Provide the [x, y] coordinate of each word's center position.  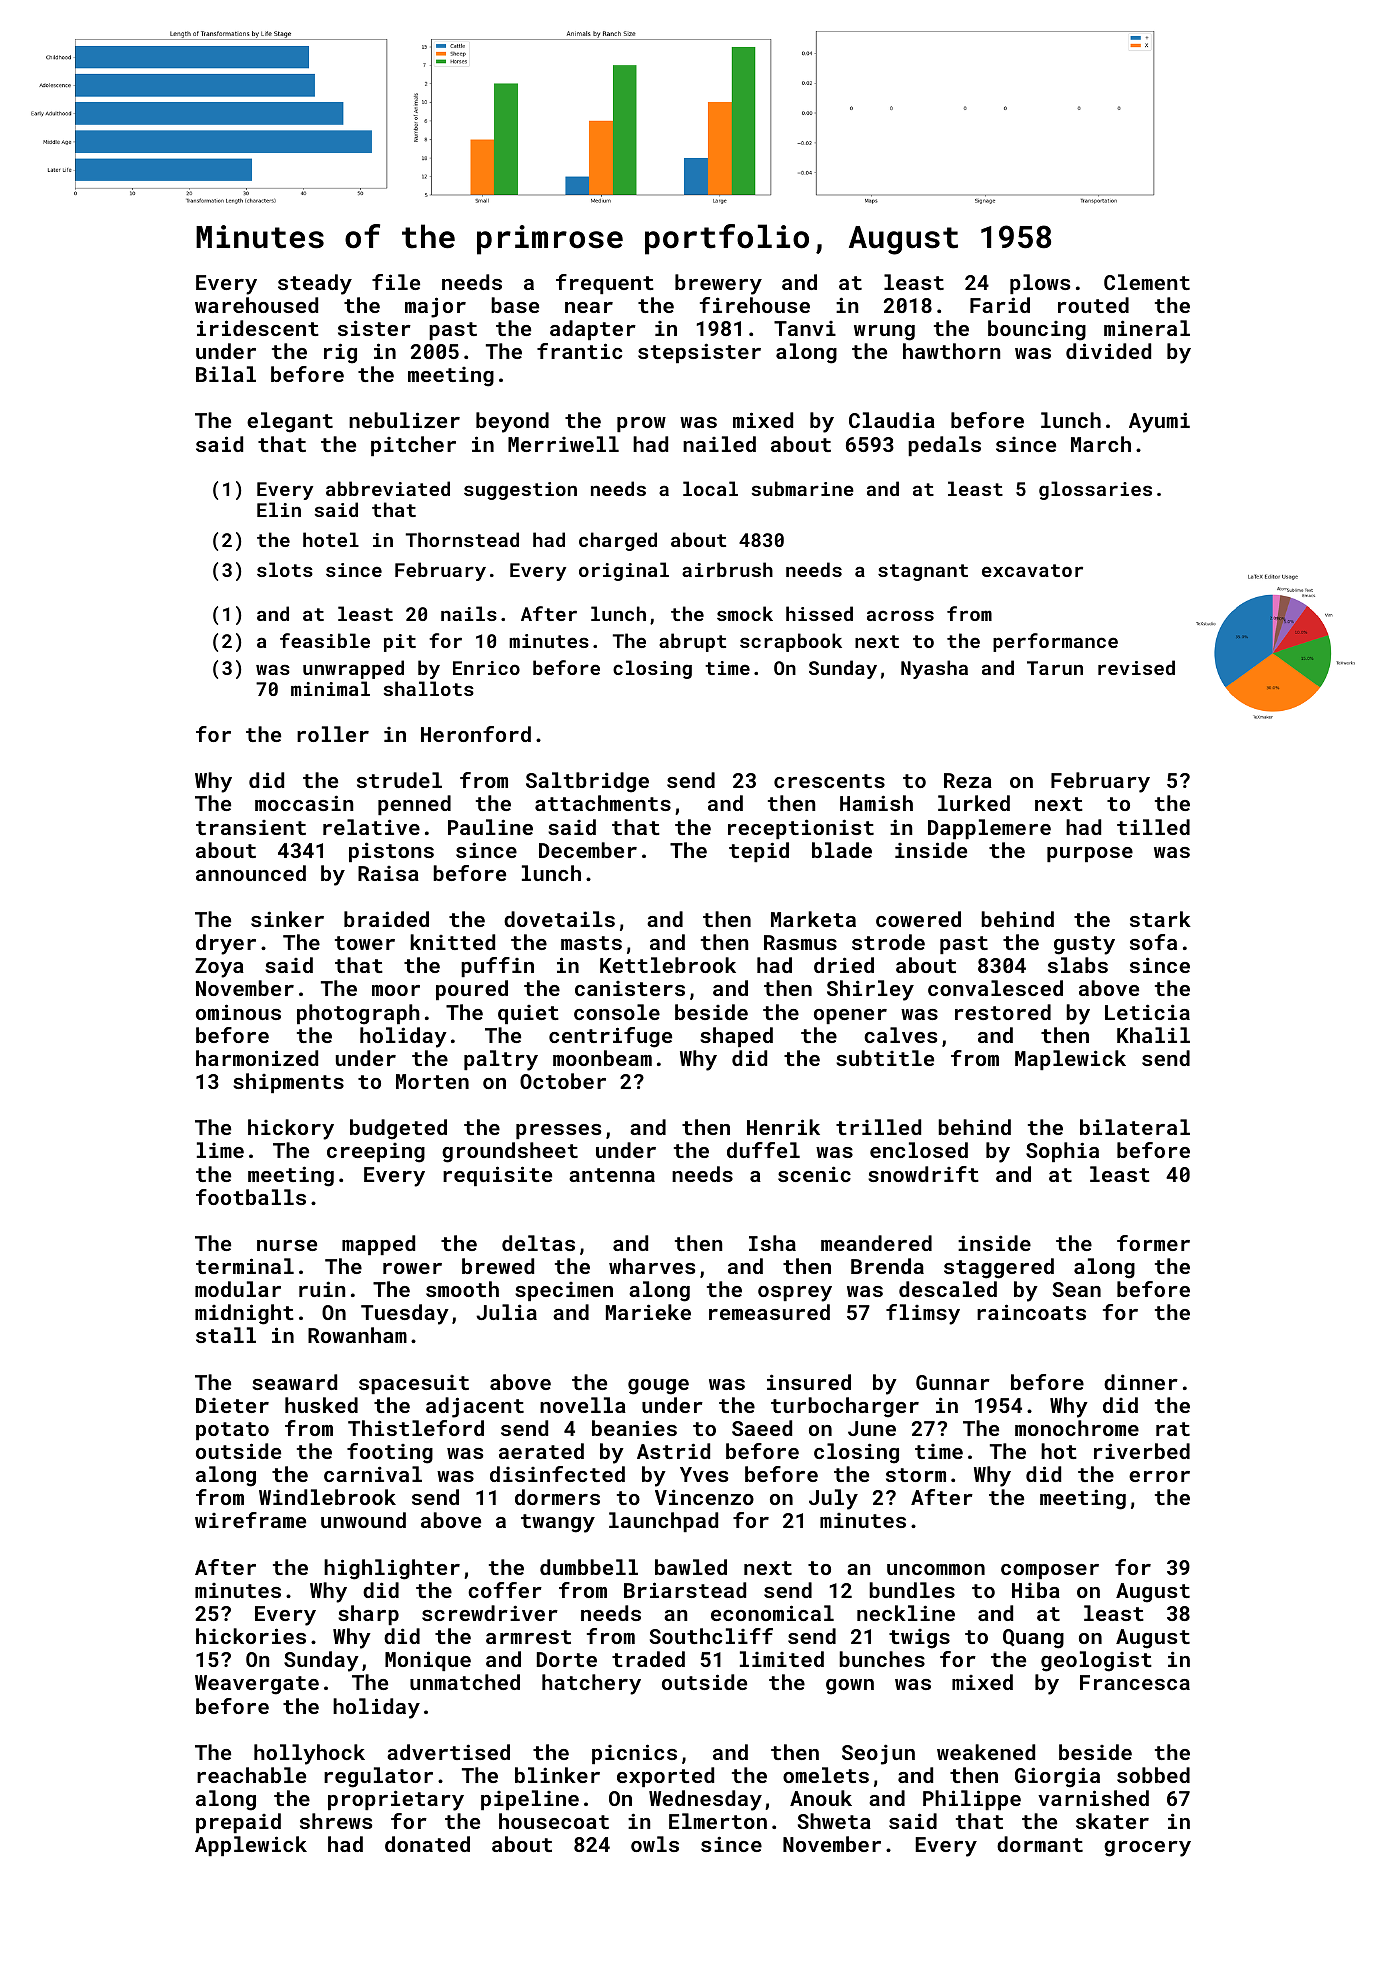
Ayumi [1159, 422]
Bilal [226, 374]
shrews [336, 1821]
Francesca [1135, 1682]
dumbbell [589, 1567]
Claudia [892, 420]
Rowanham [357, 1335]
